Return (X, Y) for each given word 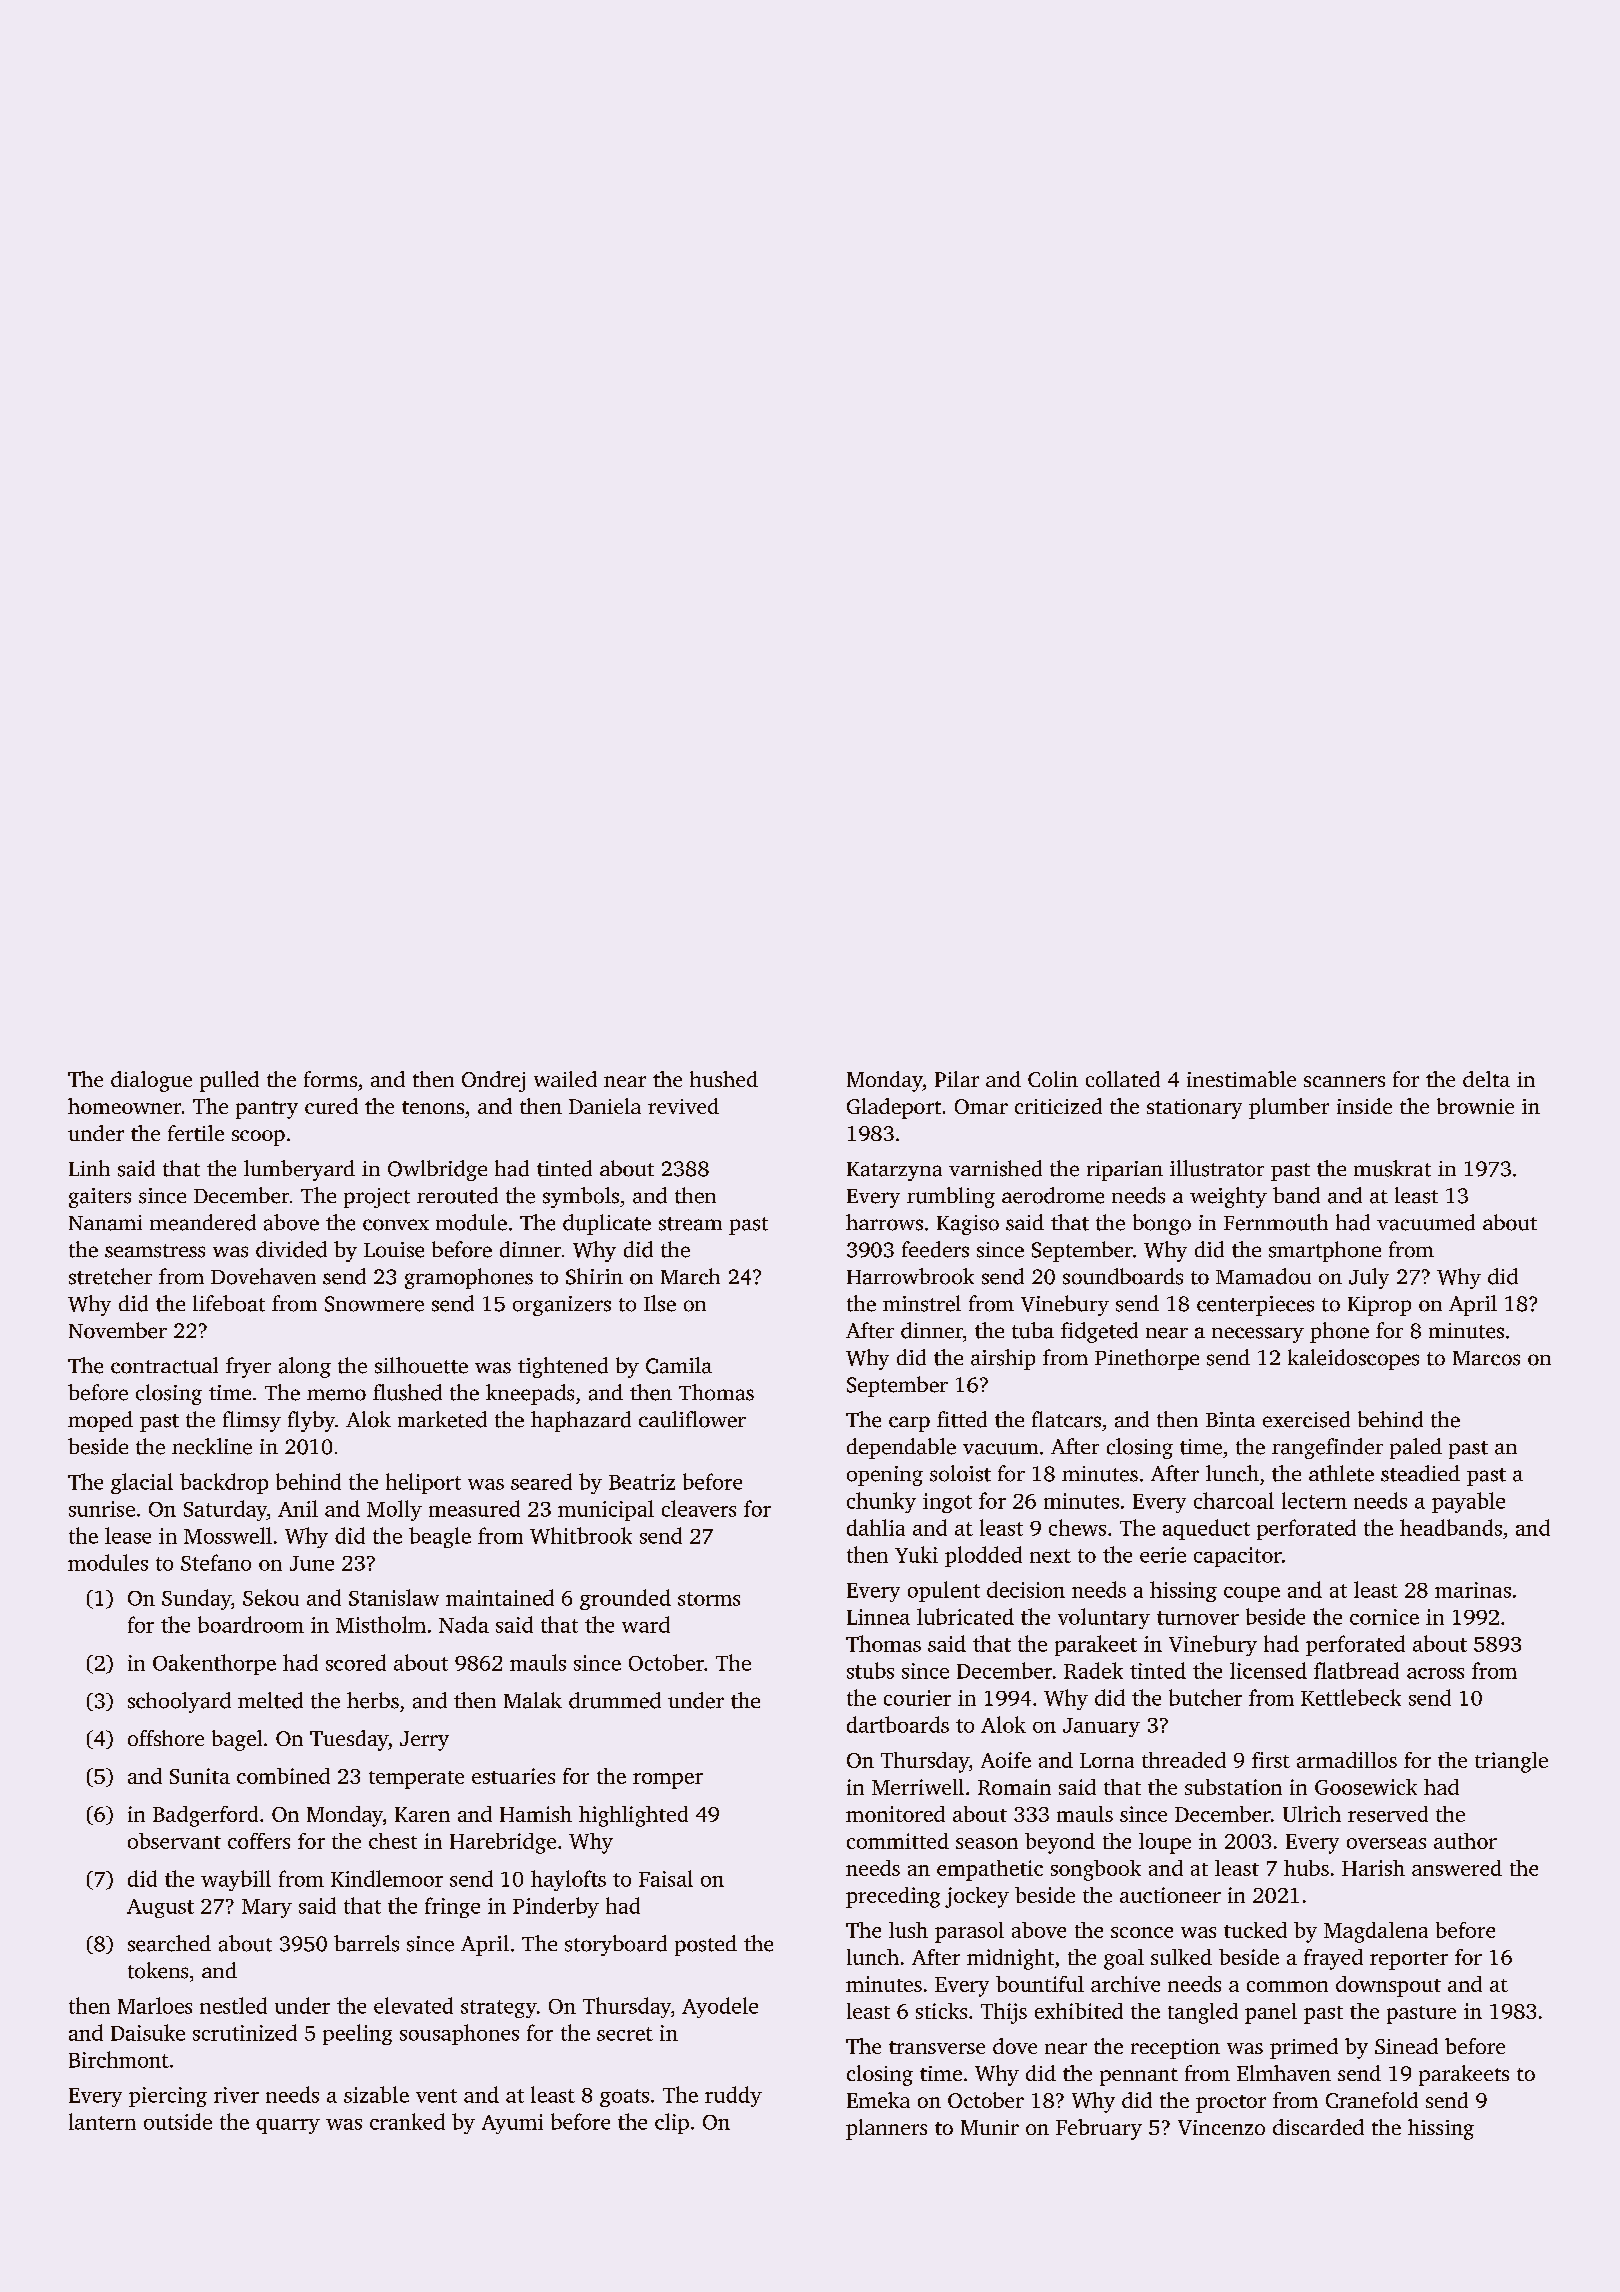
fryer (248, 1367)
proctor (1231, 2104)
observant (174, 1841)
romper (668, 1781)
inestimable (1241, 1079)
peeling (357, 2034)
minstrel (922, 1303)
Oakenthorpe (214, 1664)
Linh (89, 1168)
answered (1457, 1868)
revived (683, 1106)
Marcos (1486, 1358)
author (1465, 1841)
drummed (615, 1700)
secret (625, 2034)
